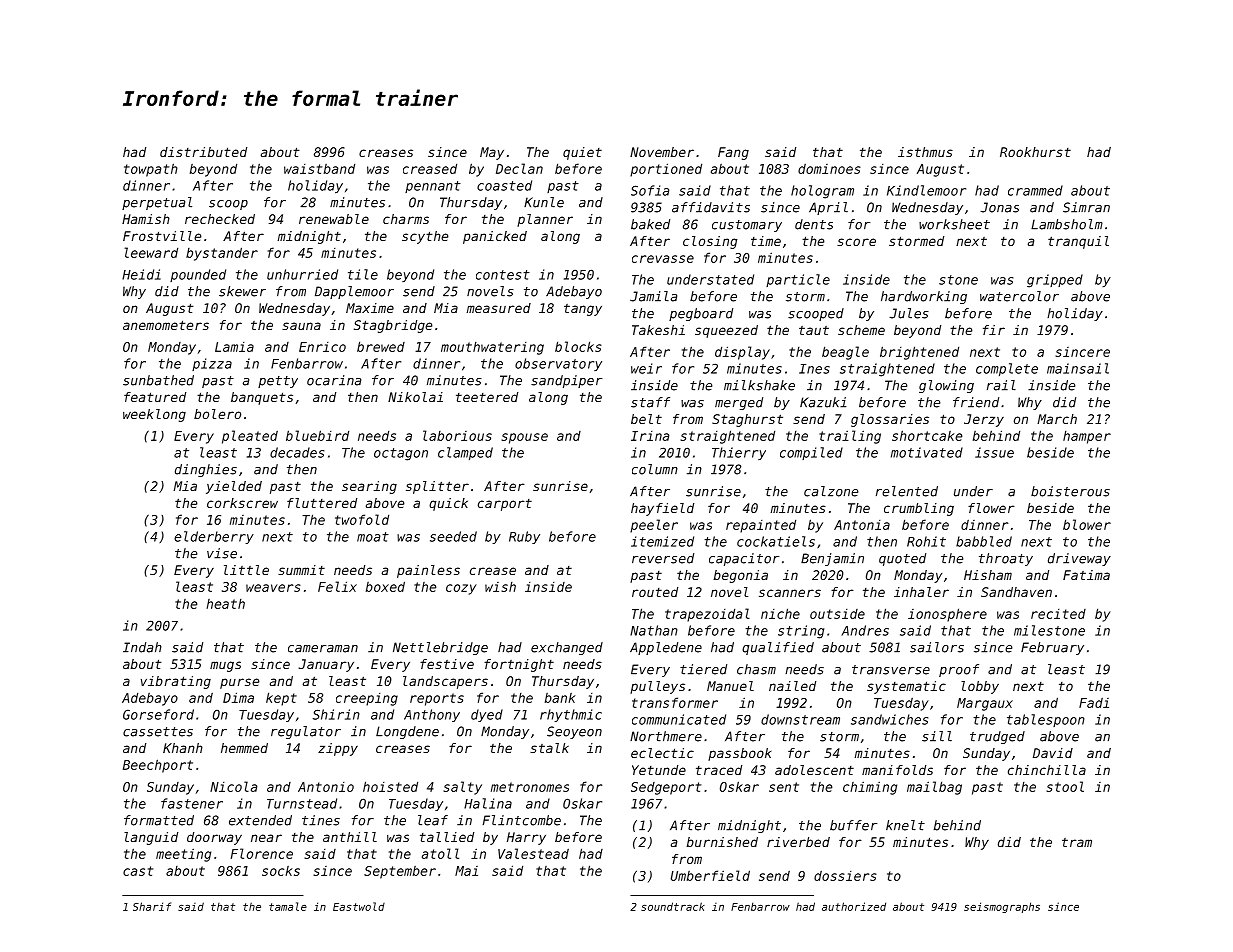  What do you see at coordinates (1077, 842) in the screenshot?
I see `tram` at bounding box center [1077, 842].
